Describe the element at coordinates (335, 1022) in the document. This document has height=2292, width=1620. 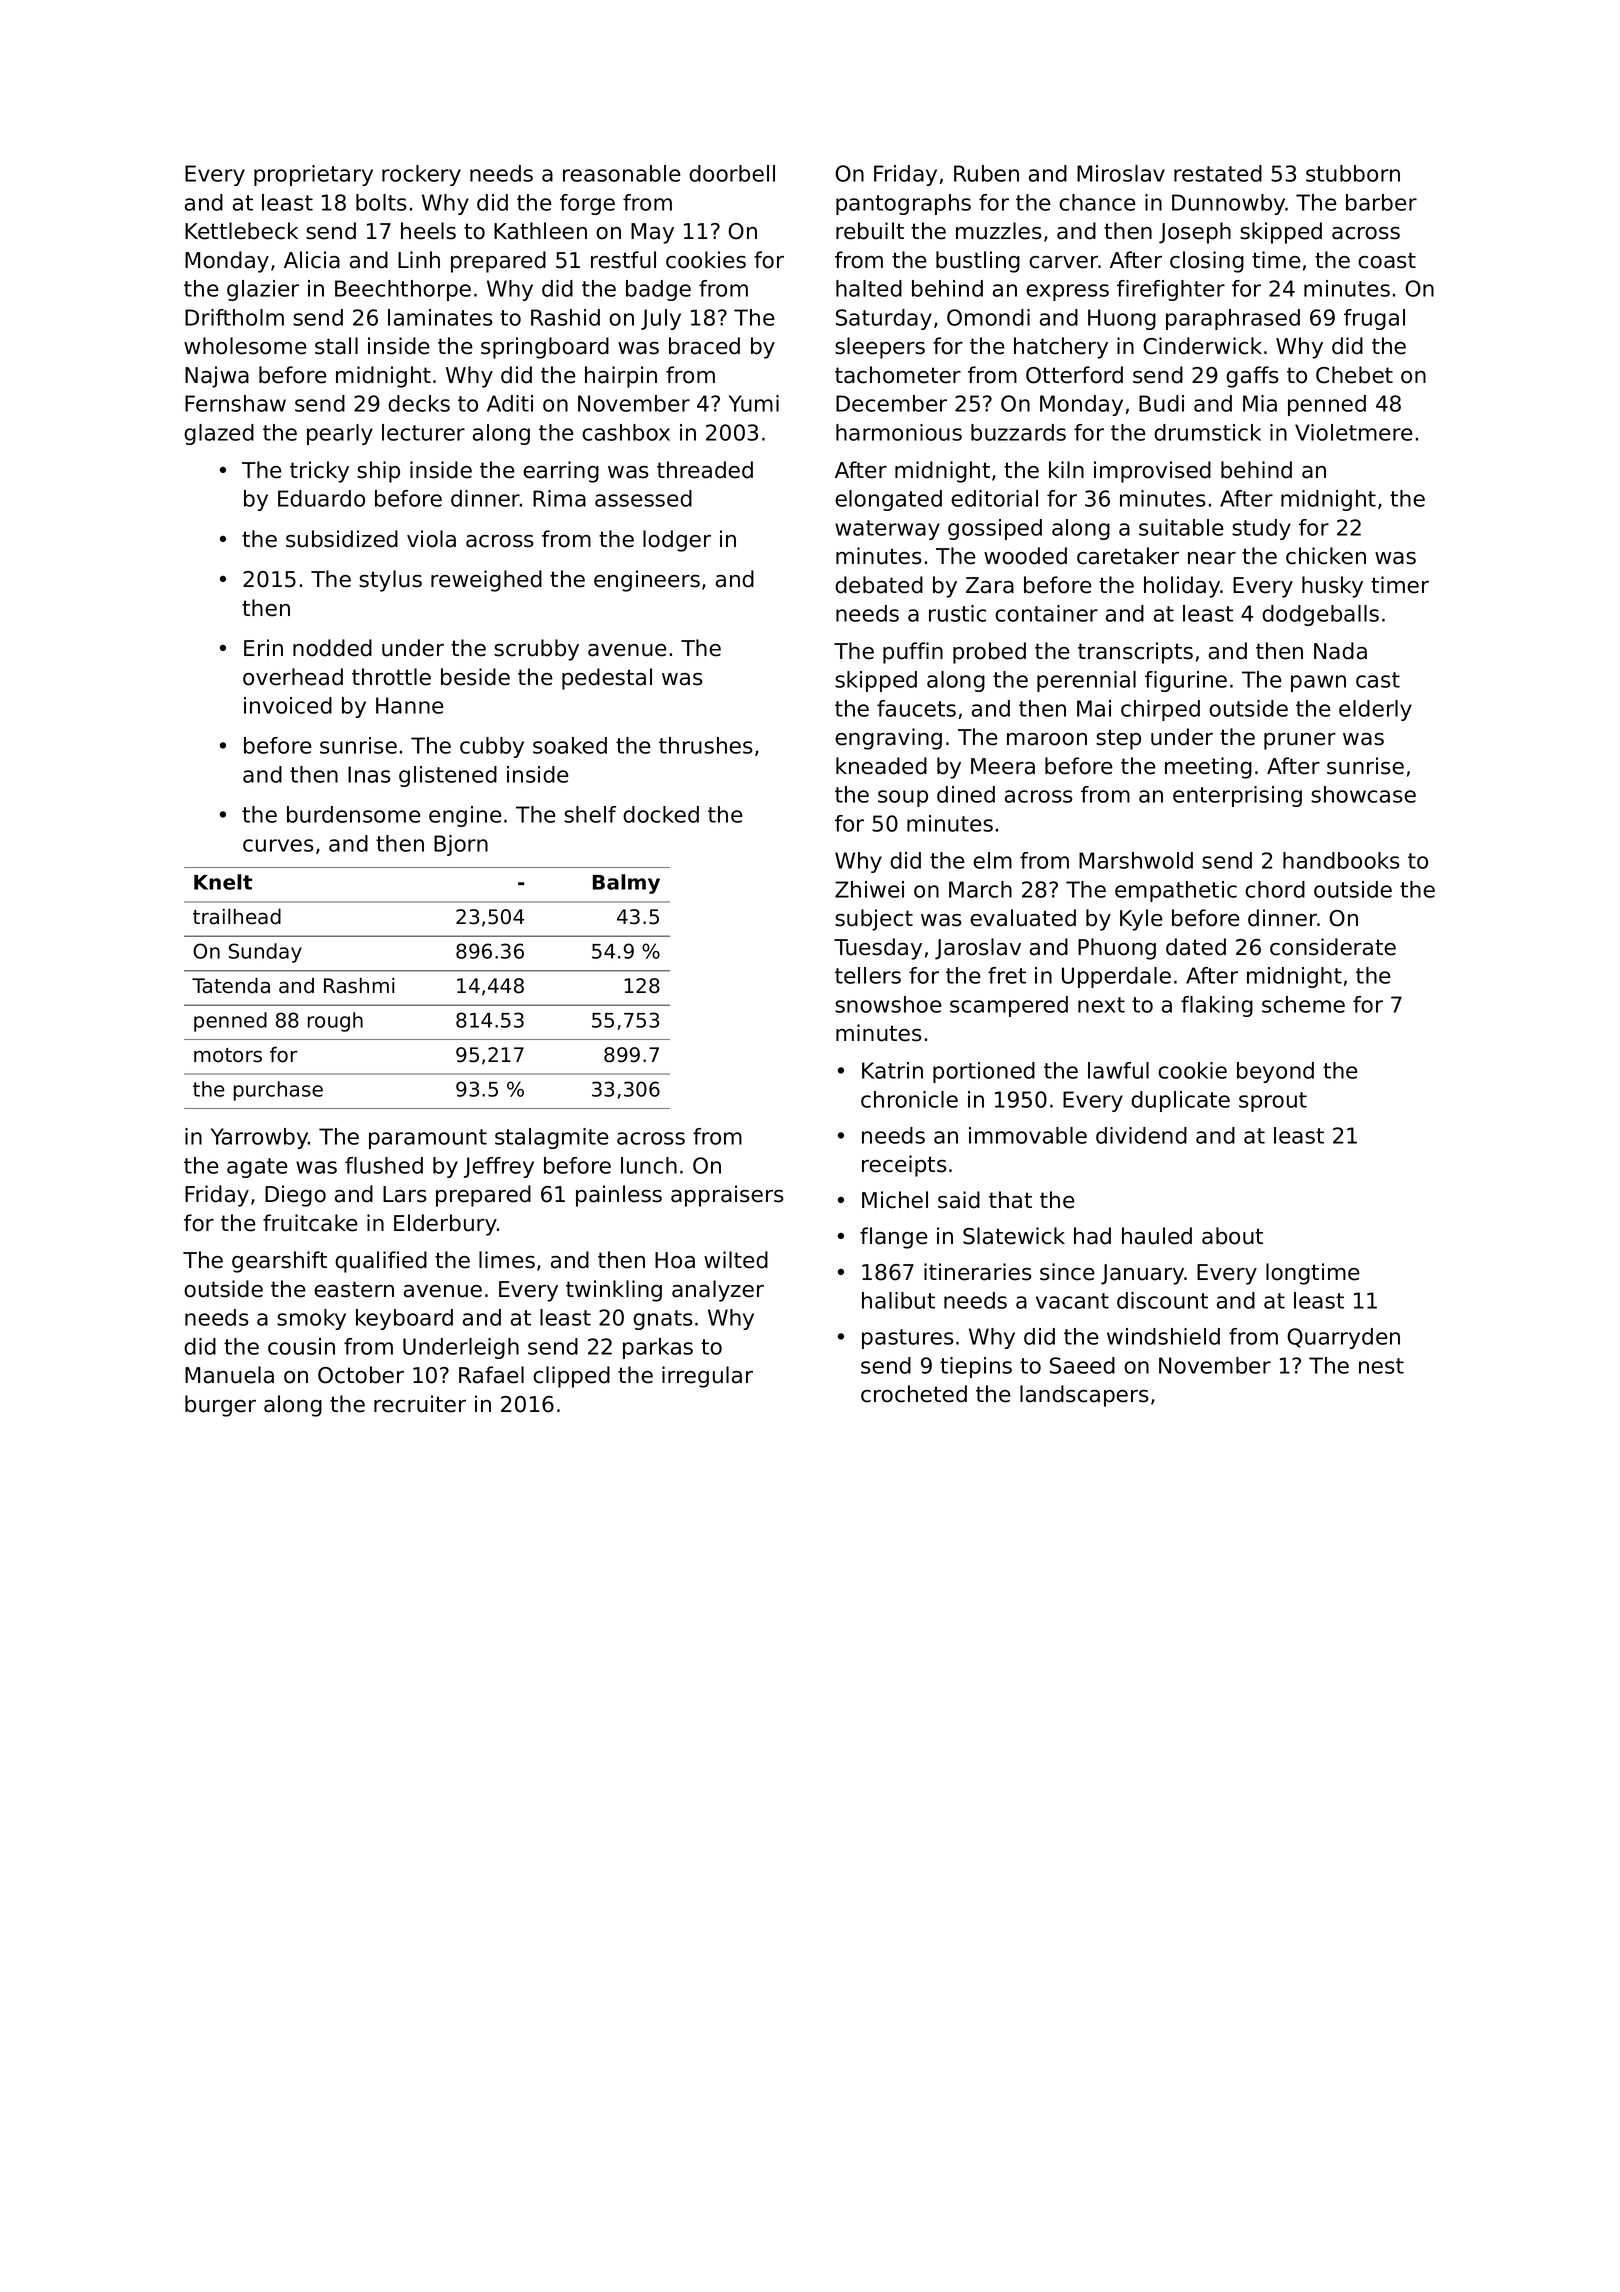
I see `rough` at that location.
